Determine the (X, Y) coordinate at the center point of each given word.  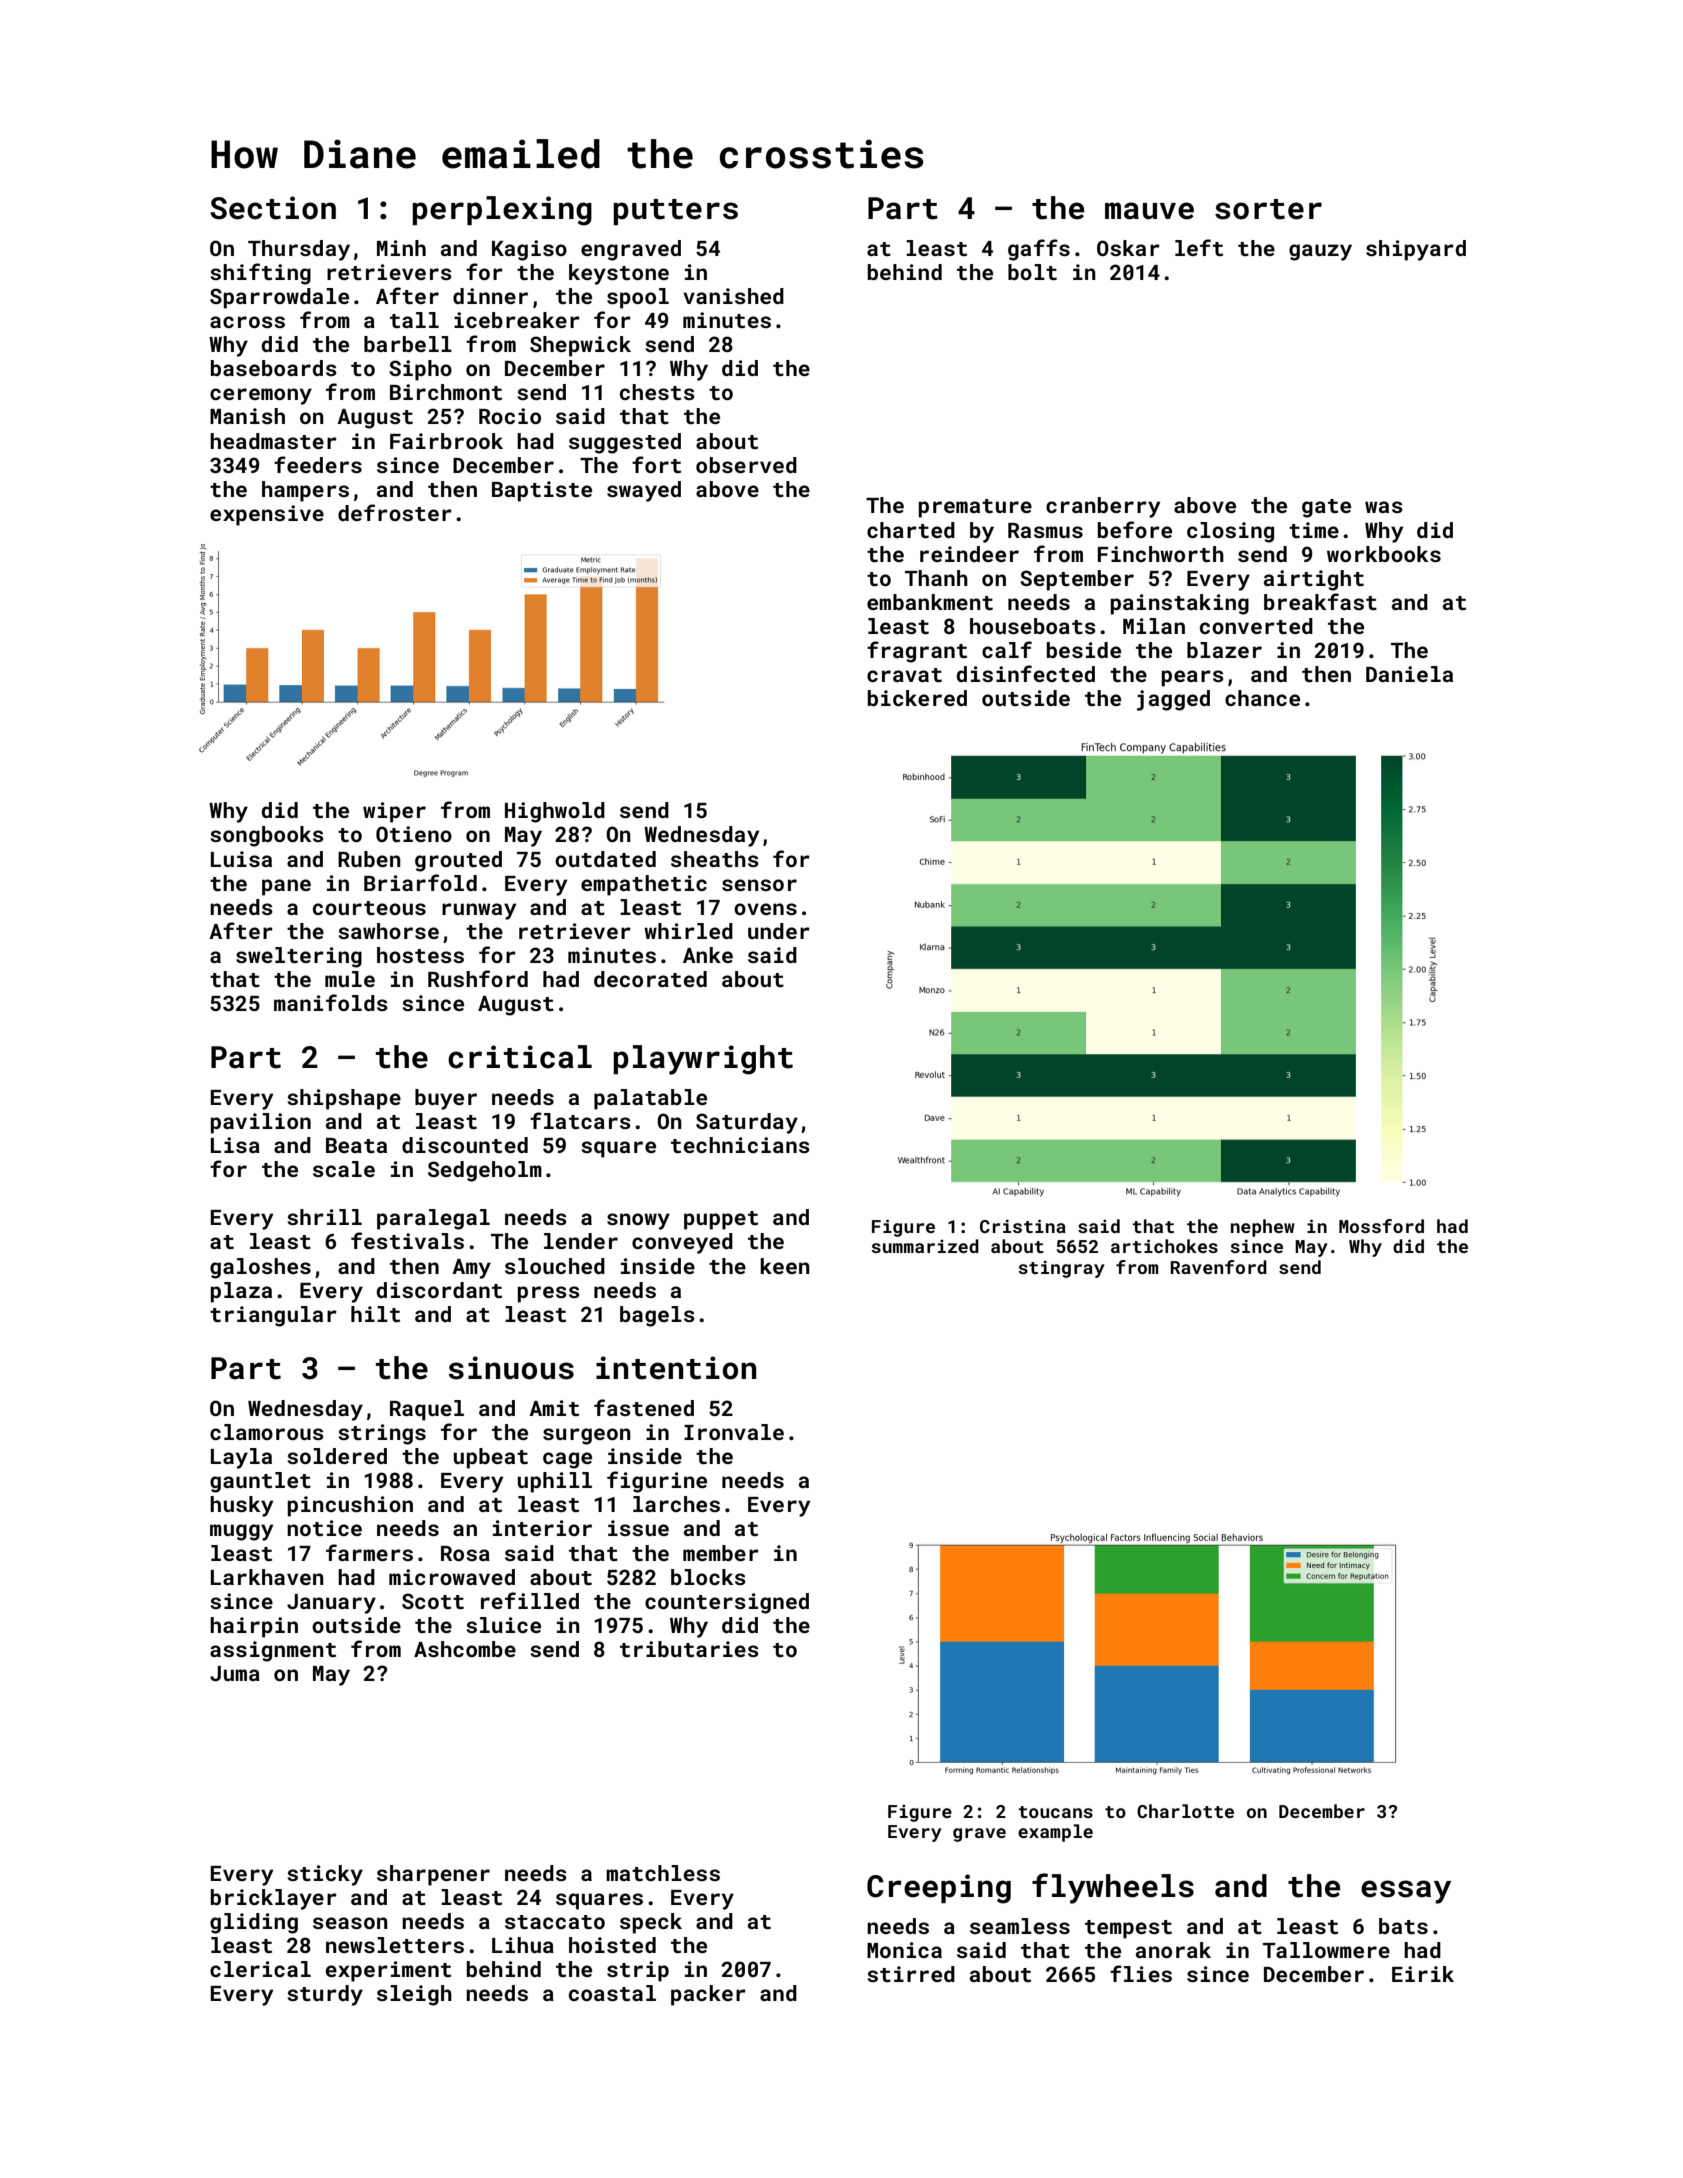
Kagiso (529, 250)
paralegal (433, 1219)
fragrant (917, 652)
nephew (1263, 1228)
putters (675, 212)
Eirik (1423, 1974)
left (1199, 247)
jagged (1173, 700)
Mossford (1381, 1226)
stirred (911, 1974)
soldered (337, 1456)
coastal (612, 1993)
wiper (394, 812)
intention (676, 1368)
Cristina (1023, 1226)
